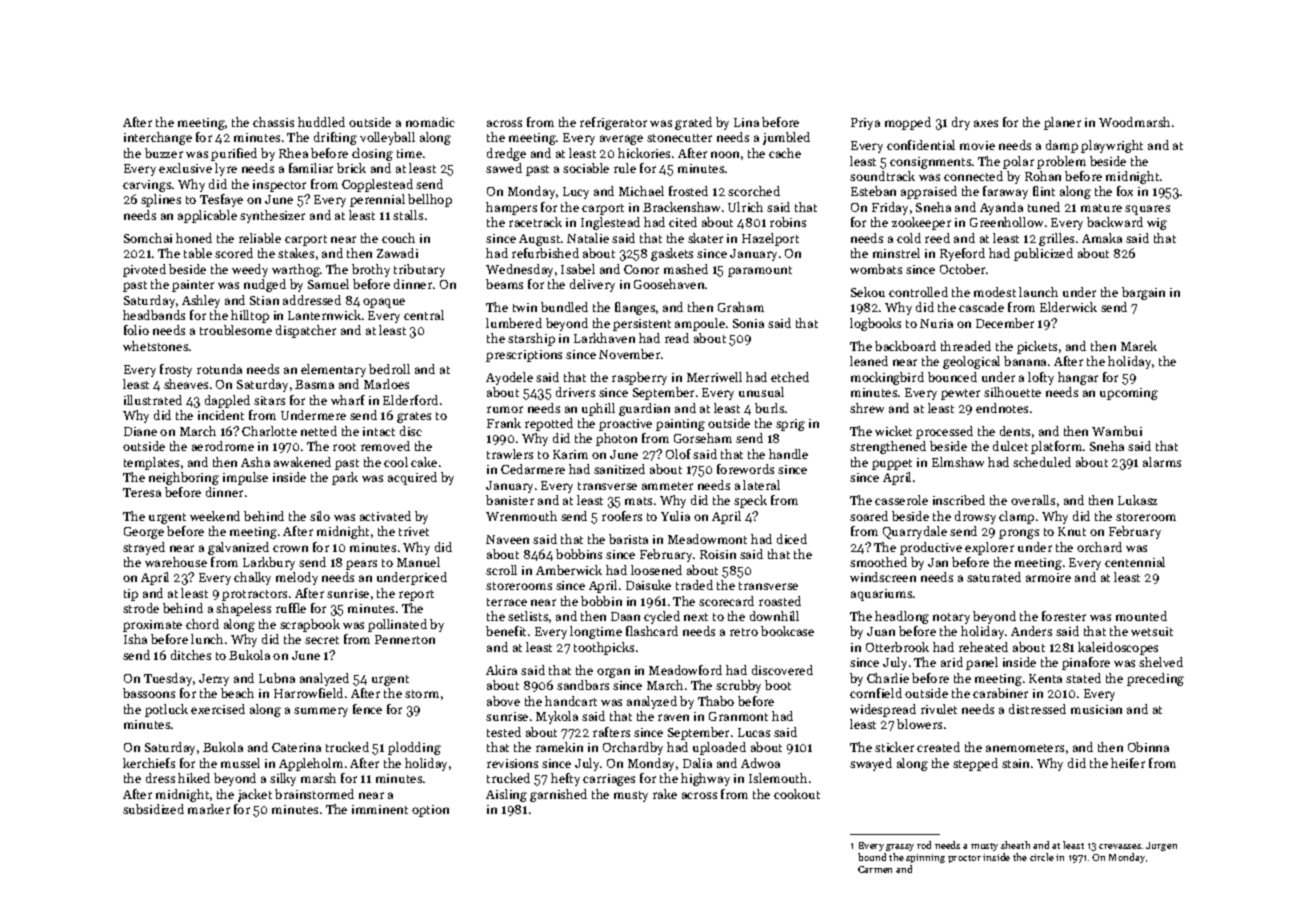 Image resolution: width=1308 pixels, height=924 pixels. Describe the element at coordinates (964, 859) in the page. I see `proctor` at that location.
